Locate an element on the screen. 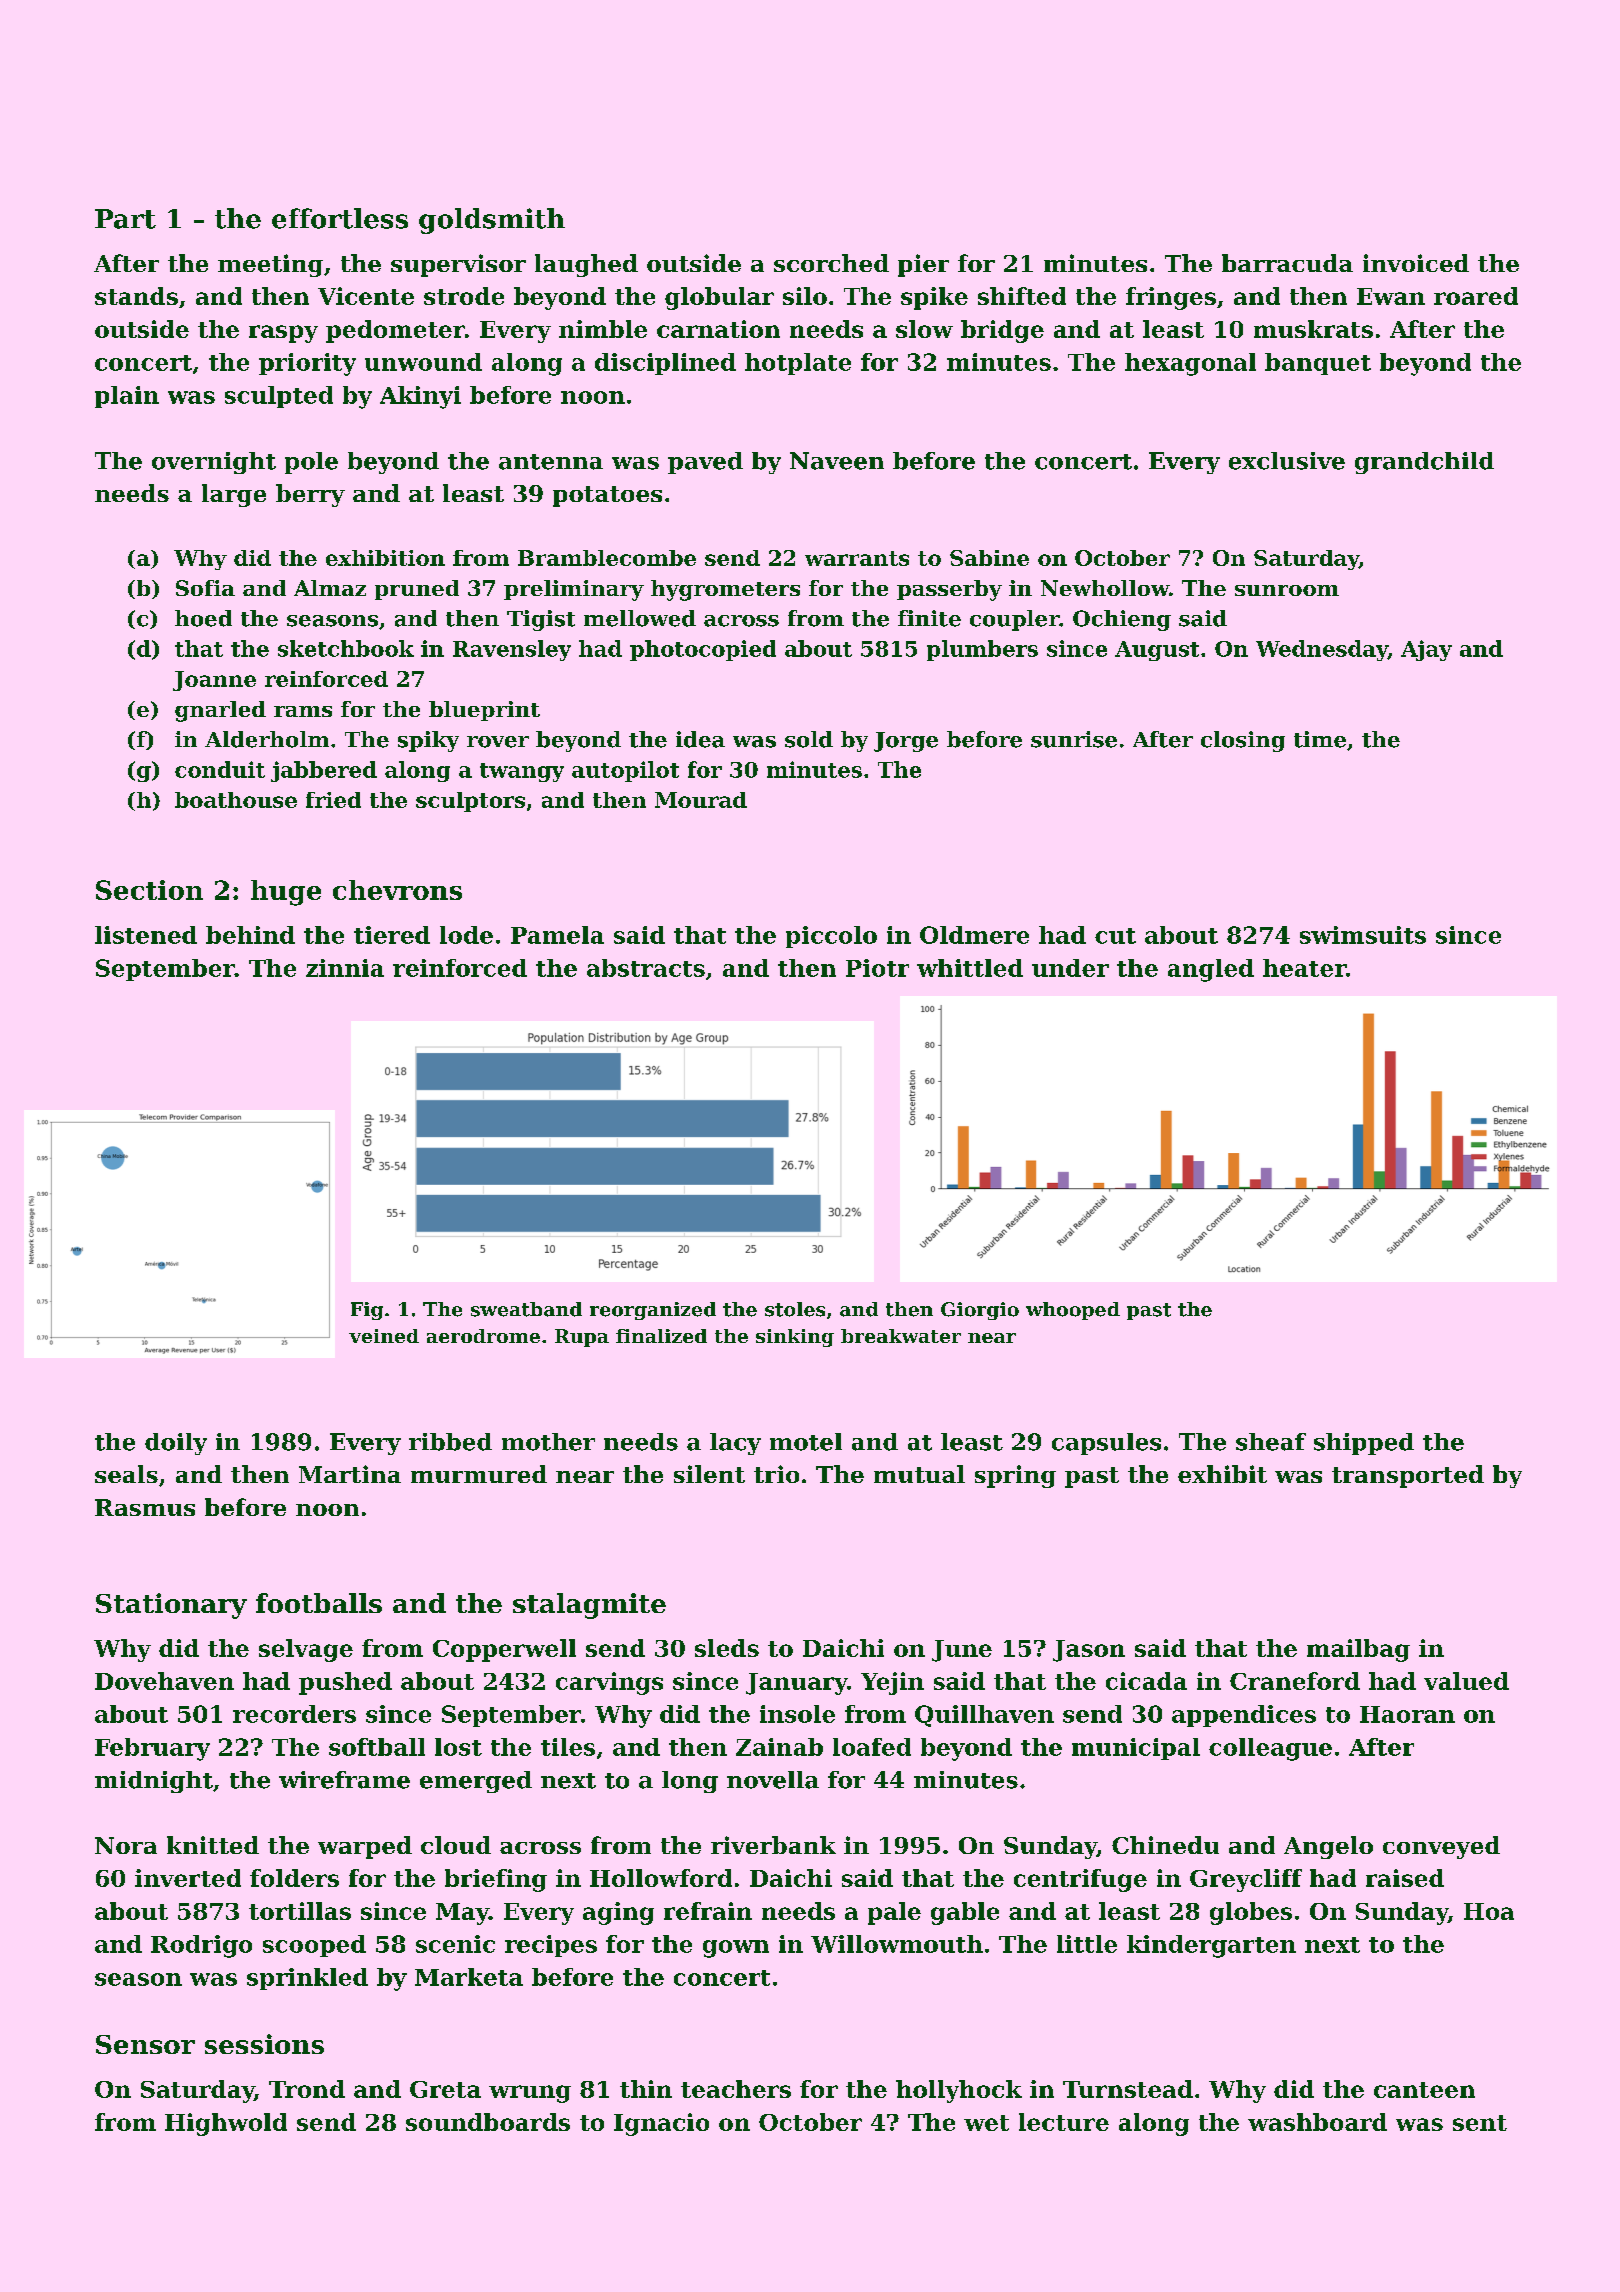 The image size is (1620, 2292). Part is located at coordinates (125, 219).
